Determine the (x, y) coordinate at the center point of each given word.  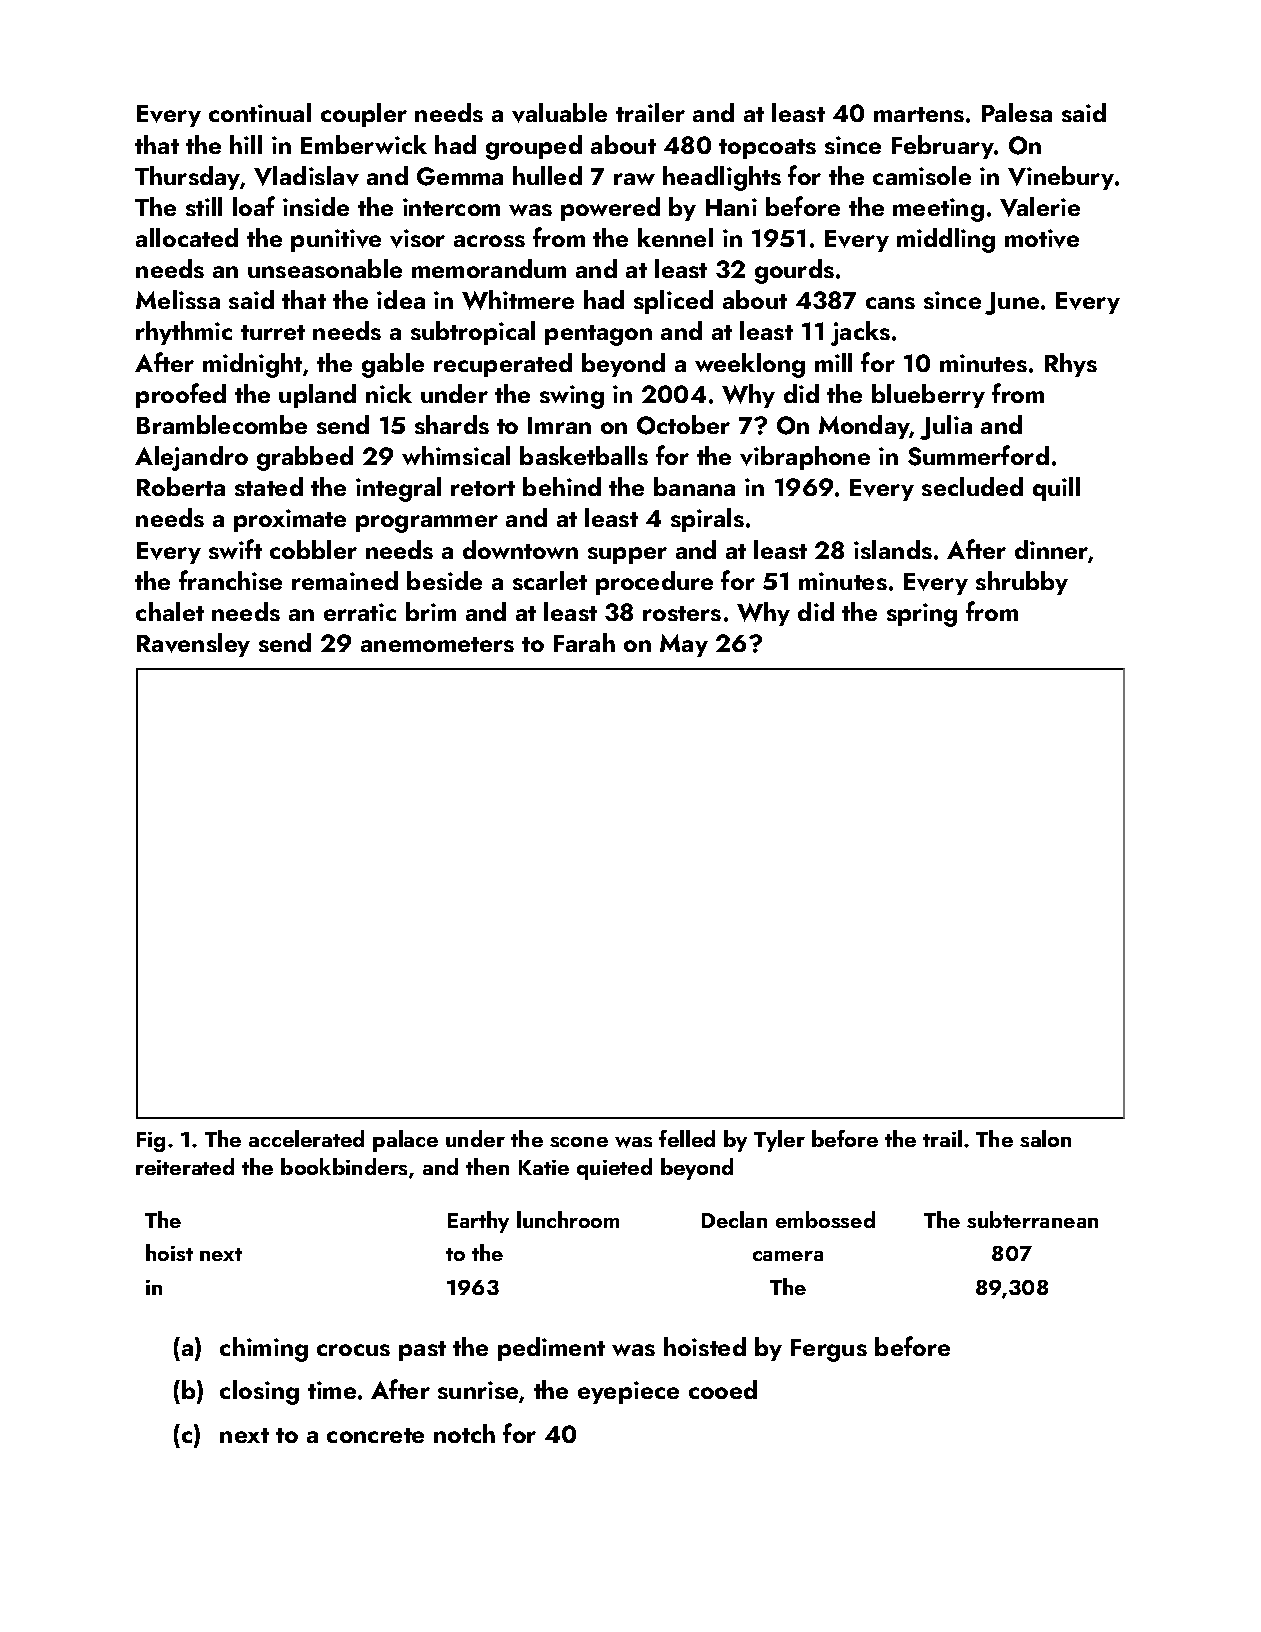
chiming (264, 1349)
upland (317, 396)
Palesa (1017, 112)
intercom (451, 207)
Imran (559, 425)
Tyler (779, 1141)
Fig (151, 1142)
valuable (559, 113)
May (684, 645)
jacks (860, 333)
